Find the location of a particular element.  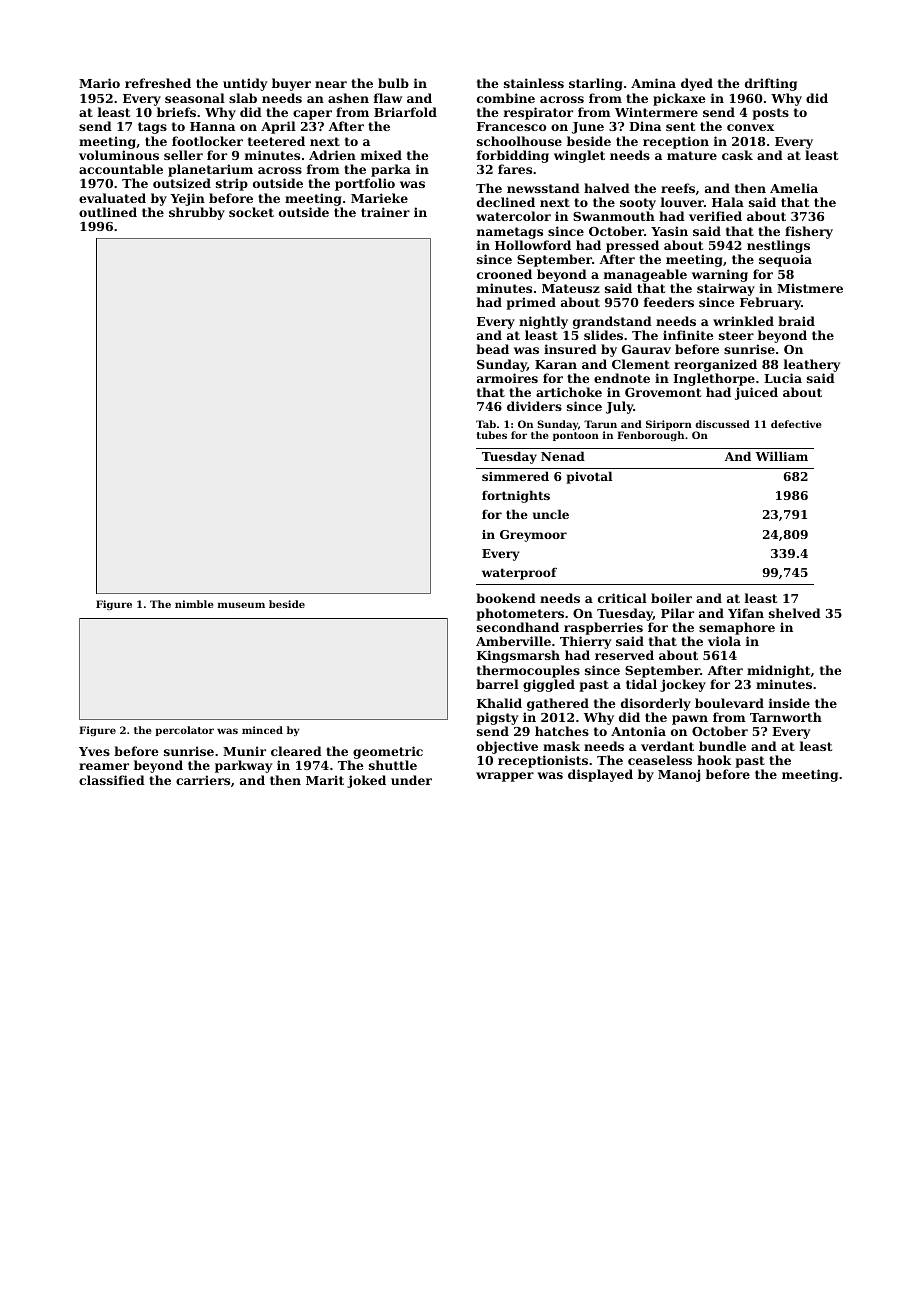

carriers is located at coordinates (203, 780).
